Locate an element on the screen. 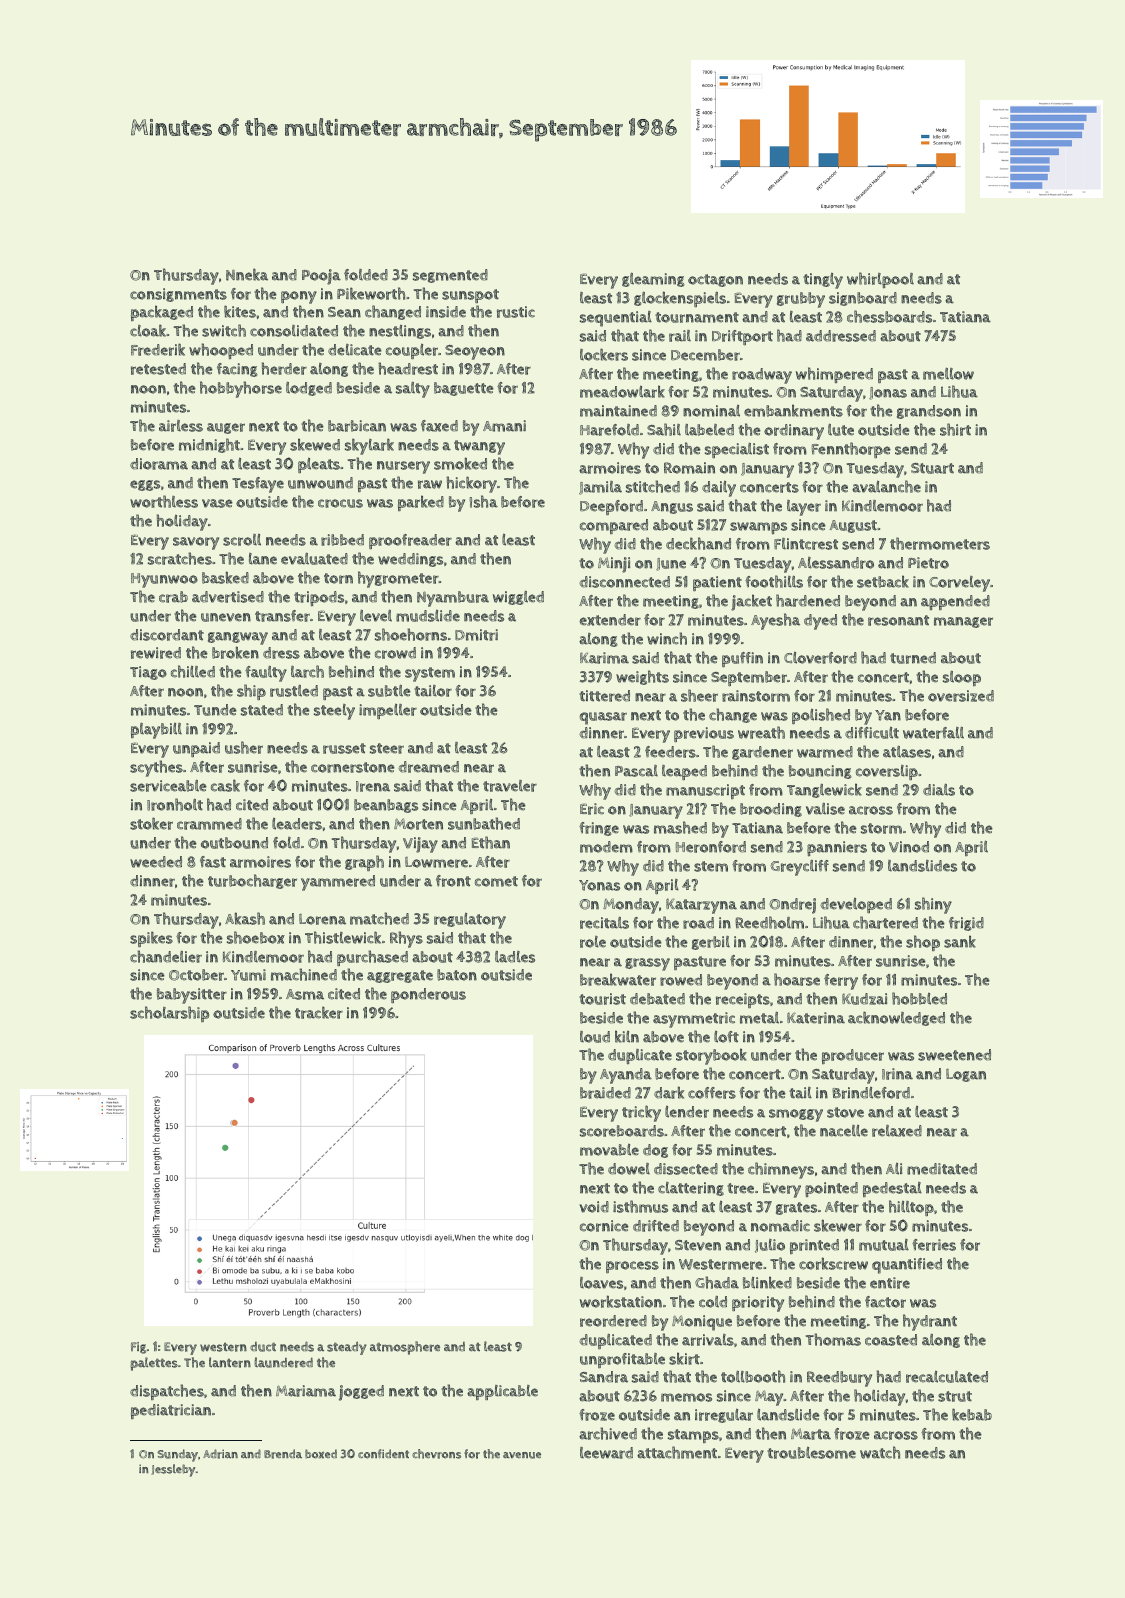 The width and height of the screenshot is (1125, 1598). traveler is located at coordinates (510, 786).
